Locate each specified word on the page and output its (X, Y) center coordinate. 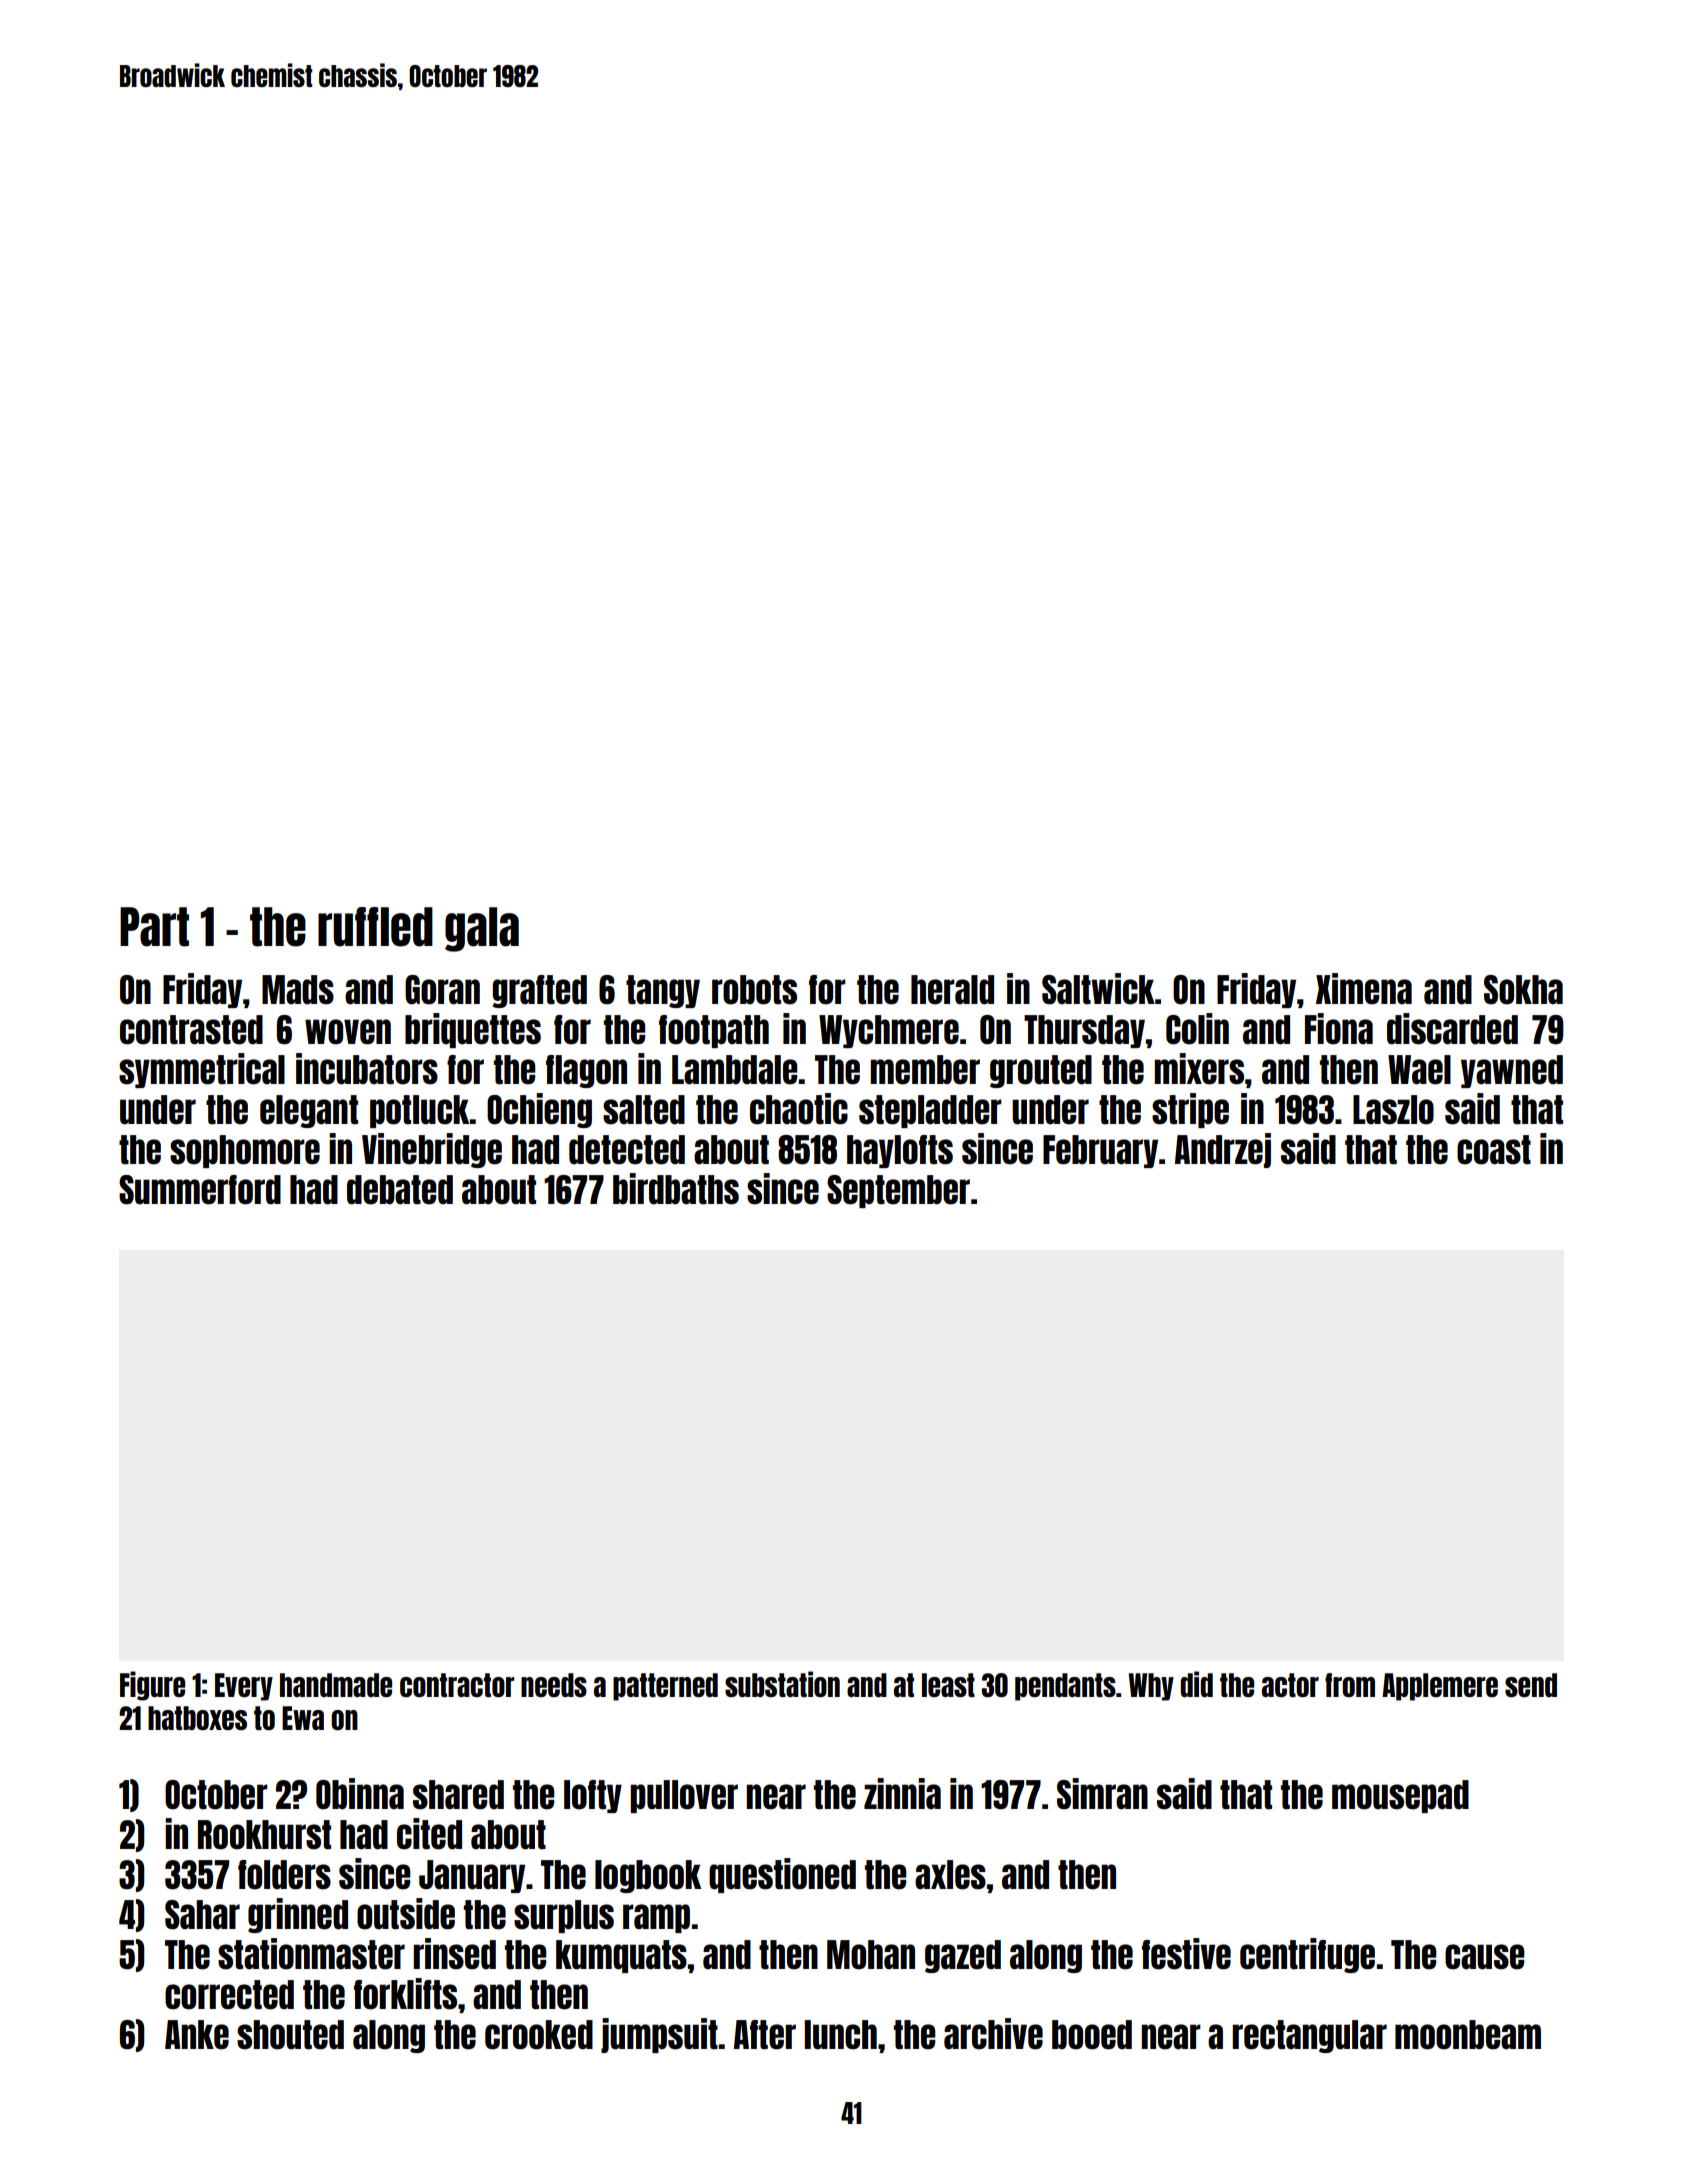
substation (782, 1684)
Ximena (1364, 989)
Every (244, 1687)
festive (1186, 1954)
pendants (1065, 1687)
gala (482, 929)
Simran (1102, 1794)
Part (154, 927)
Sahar (202, 1915)
